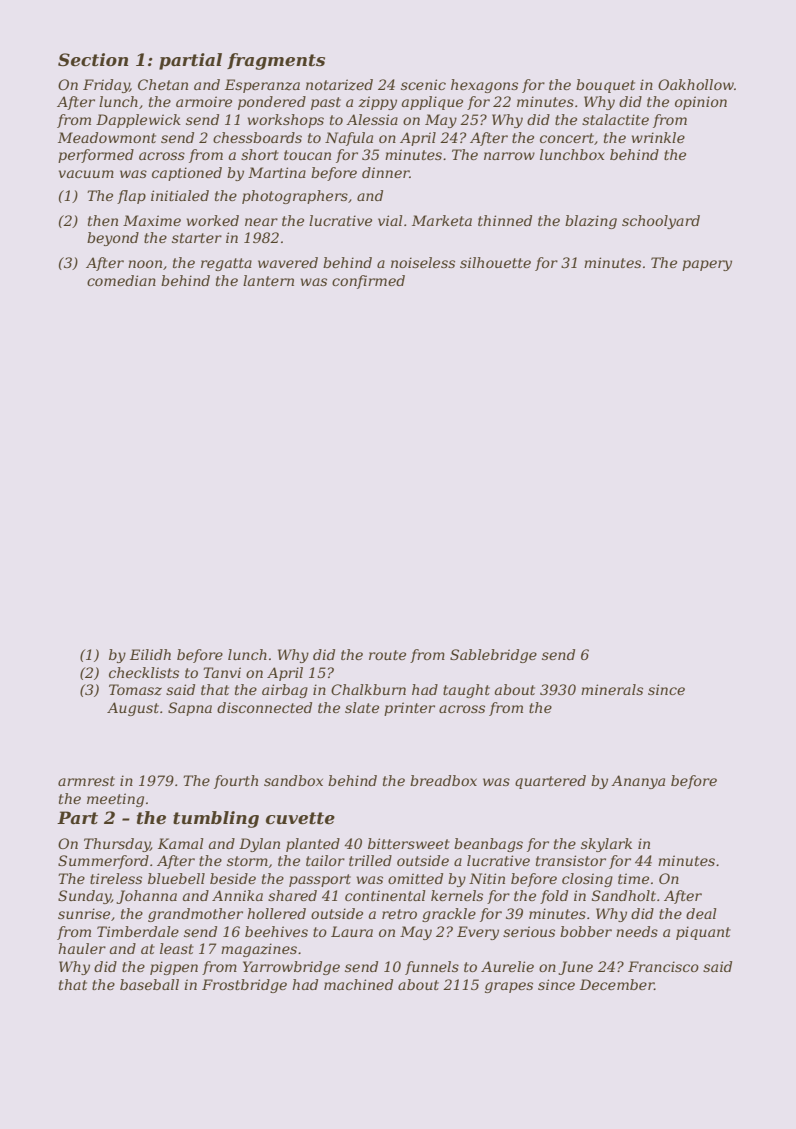  I want to click on confirmed, so click(368, 282).
